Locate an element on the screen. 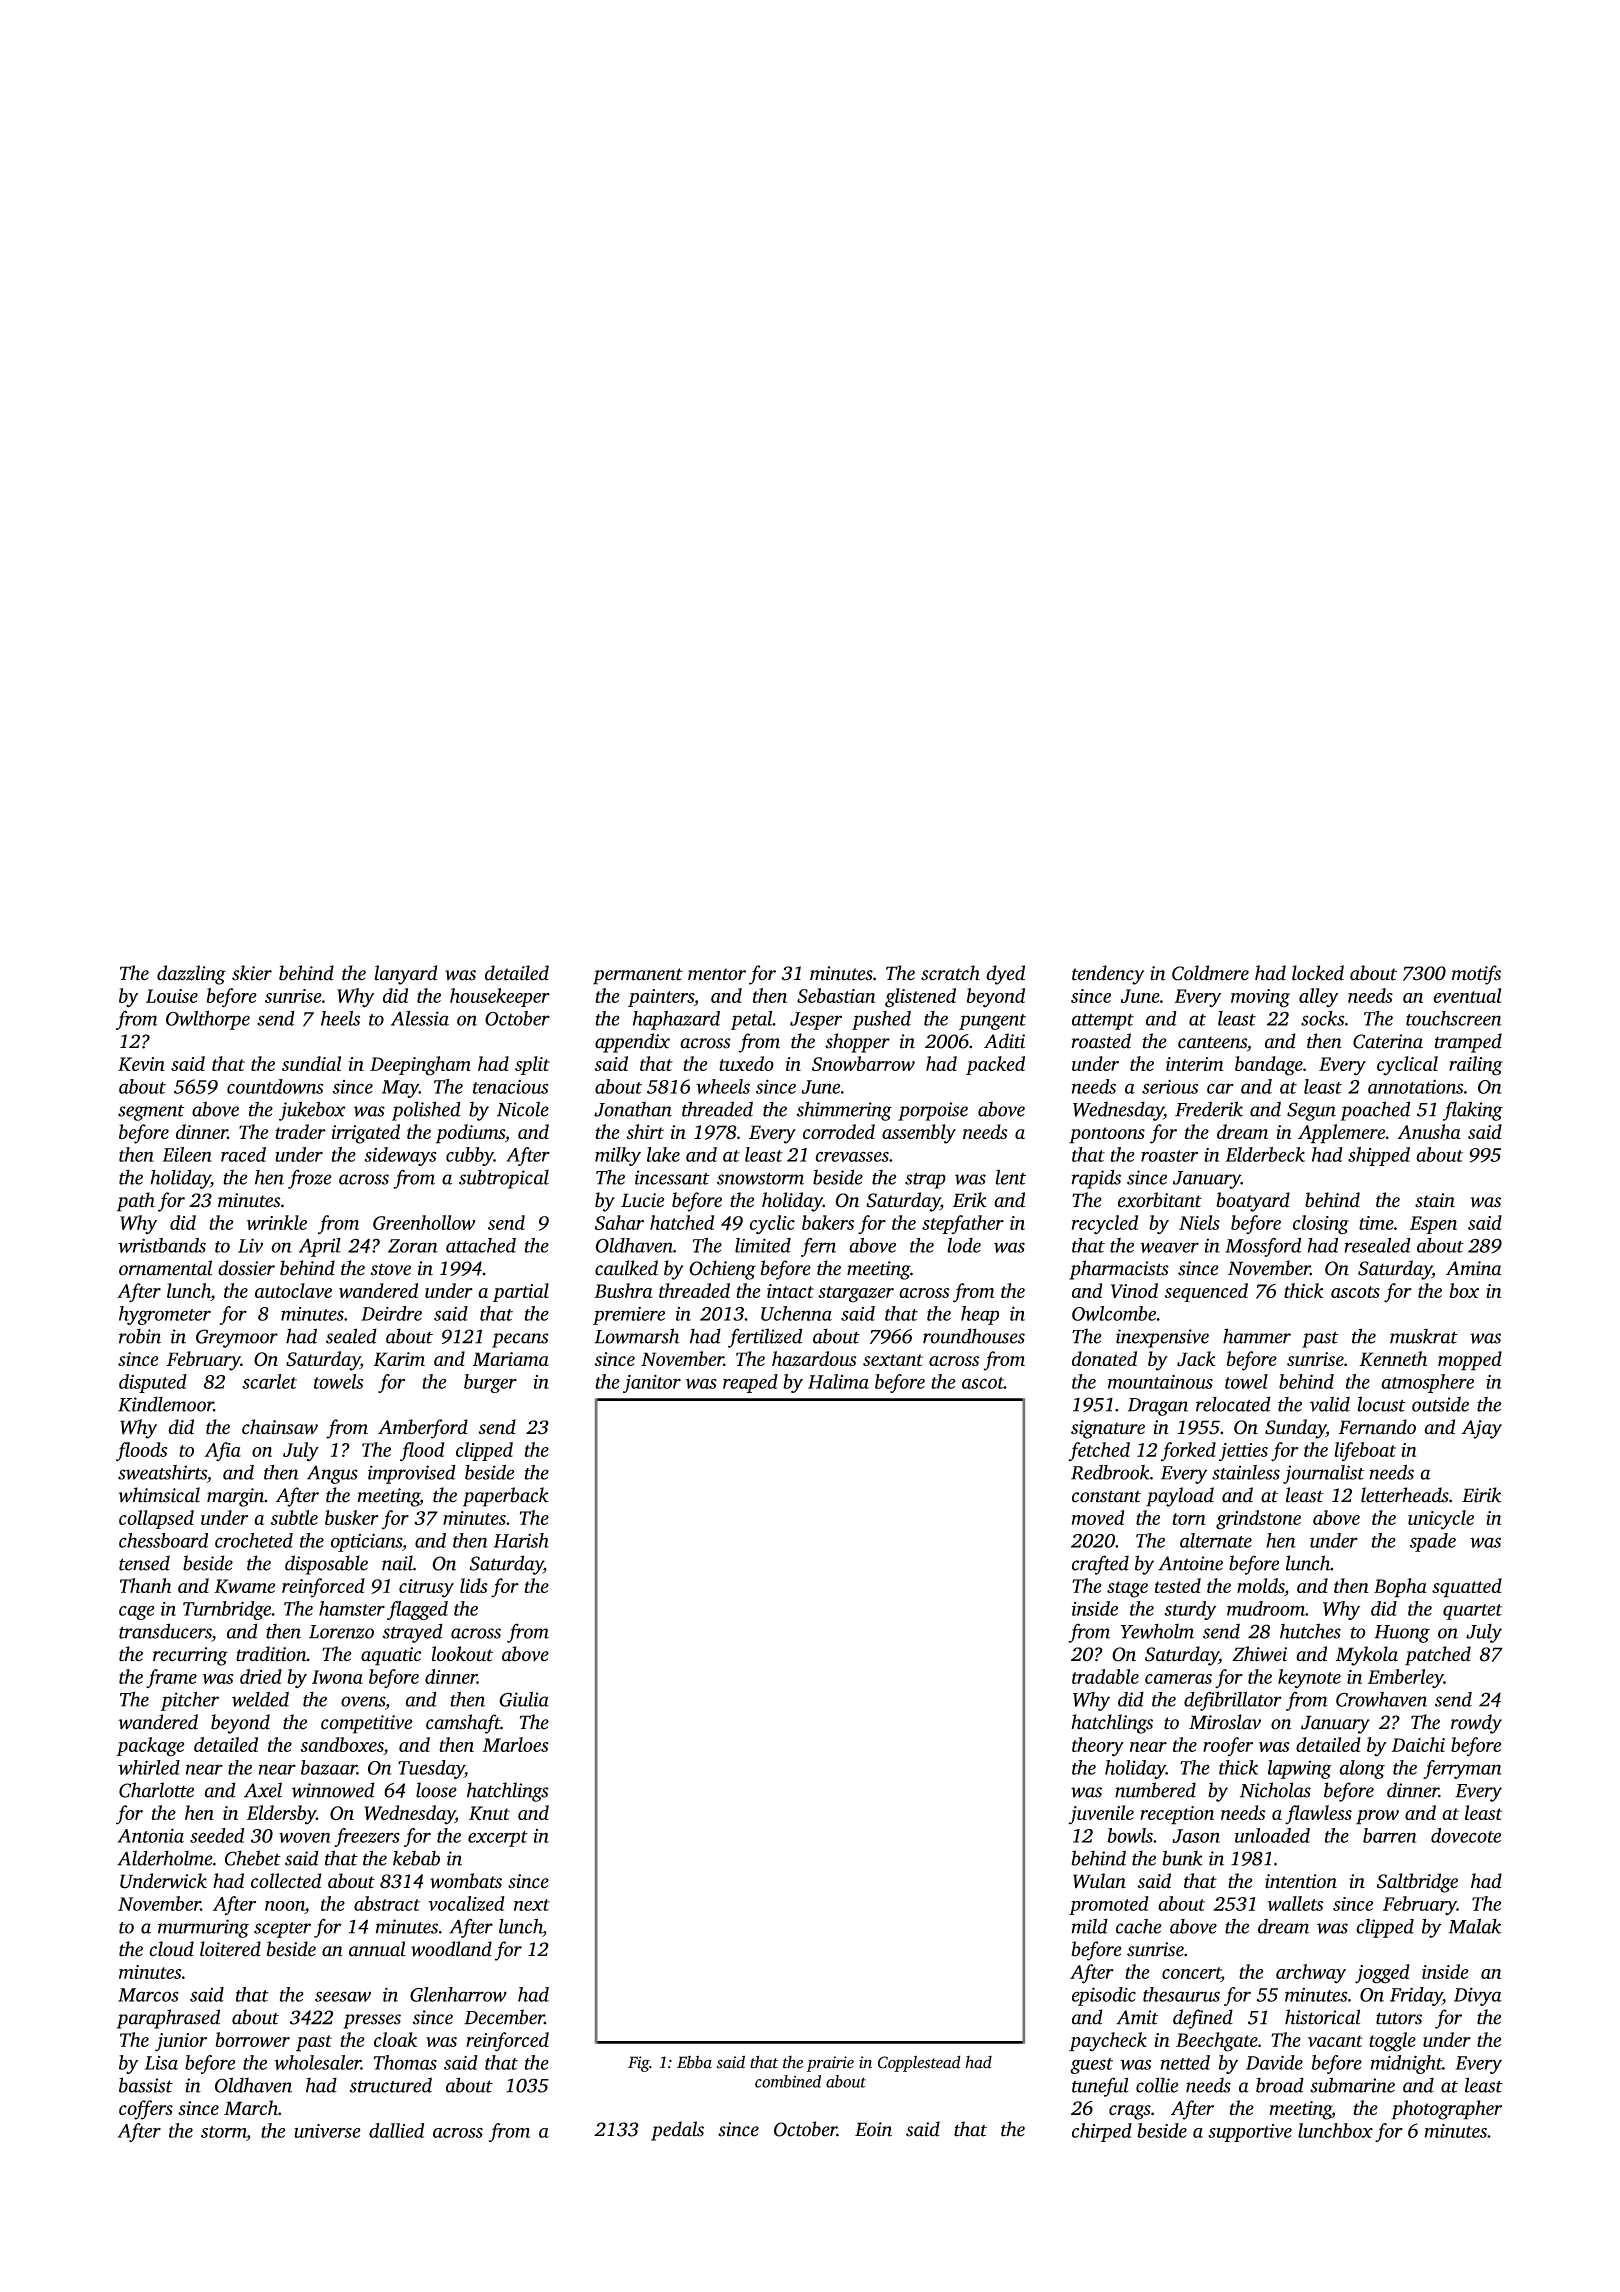  paperback is located at coordinates (506, 1497).
